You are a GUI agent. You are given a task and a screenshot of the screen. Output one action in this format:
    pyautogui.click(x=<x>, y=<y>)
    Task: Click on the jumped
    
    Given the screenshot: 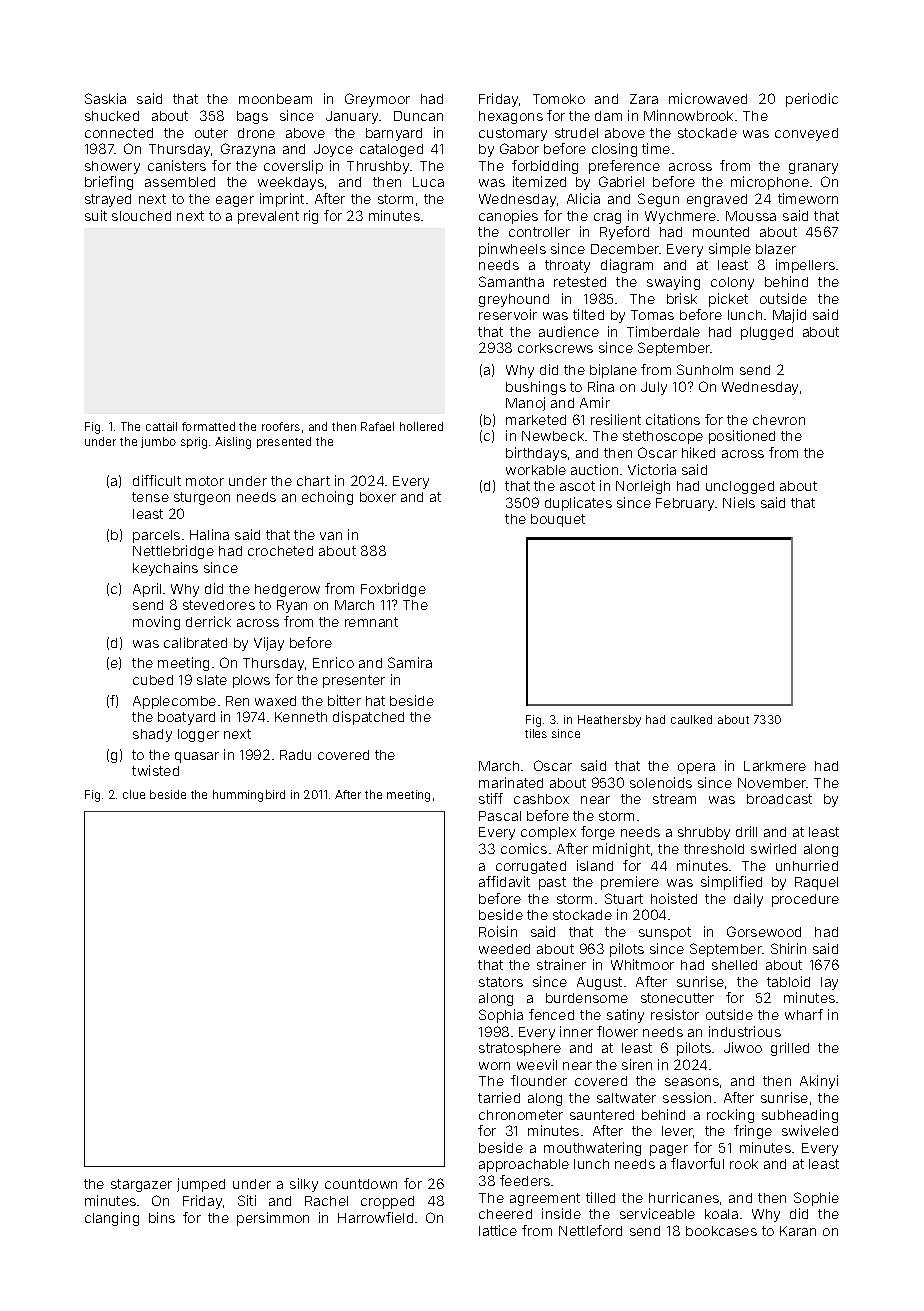 What is the action you would take?
    pyautogui.click(x=201, y=1185)
